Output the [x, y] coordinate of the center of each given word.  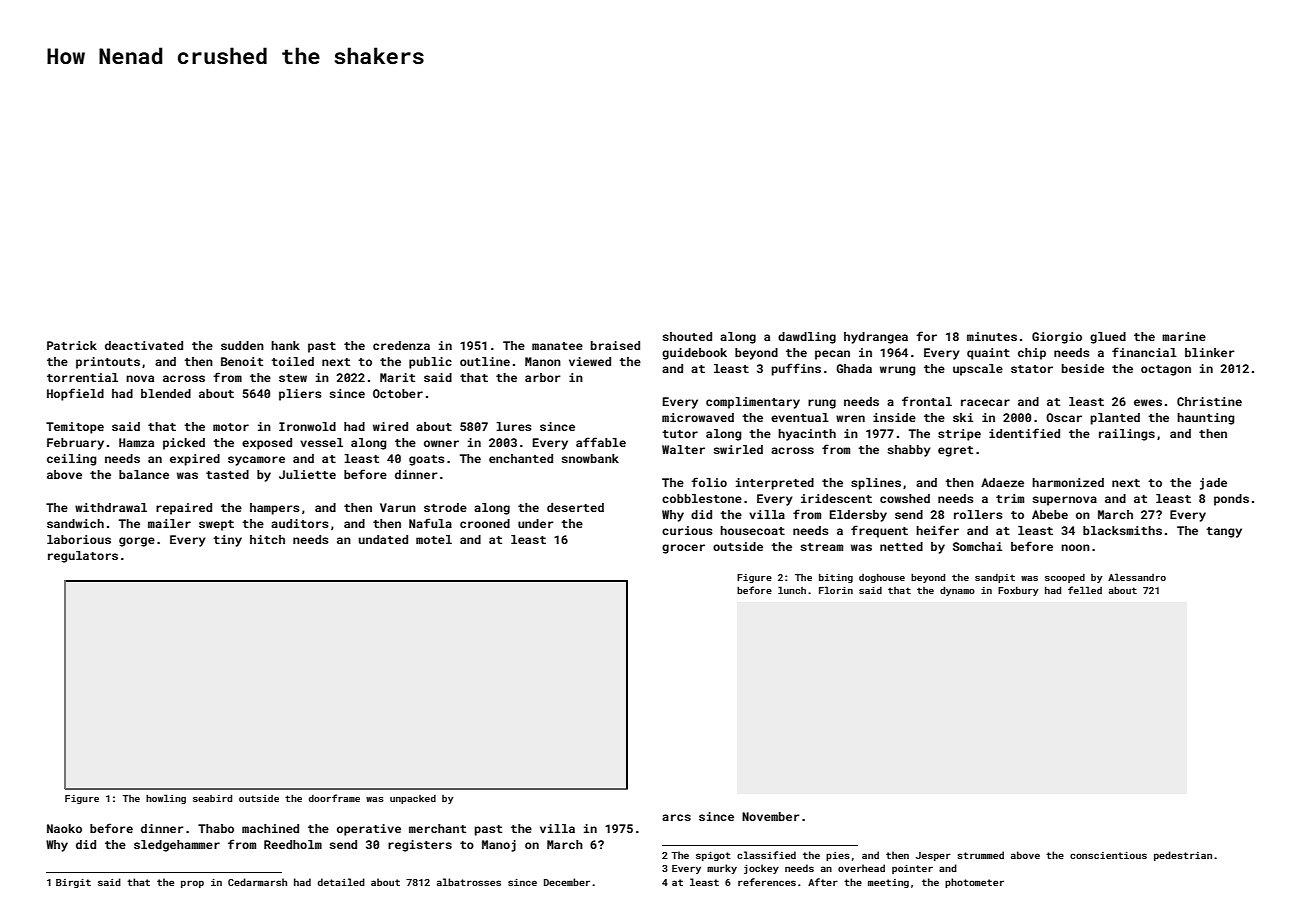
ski [963, 417]
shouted [687, 336]
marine [1184, 336]
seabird [212, 798]
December [567, 882]
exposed [267, 444]
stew [293, 378]
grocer [683, 549]
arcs [676, 817]
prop [192, 884]
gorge [137, 542]
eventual [800, 417]
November [771, 816]
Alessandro [1137, 577]
